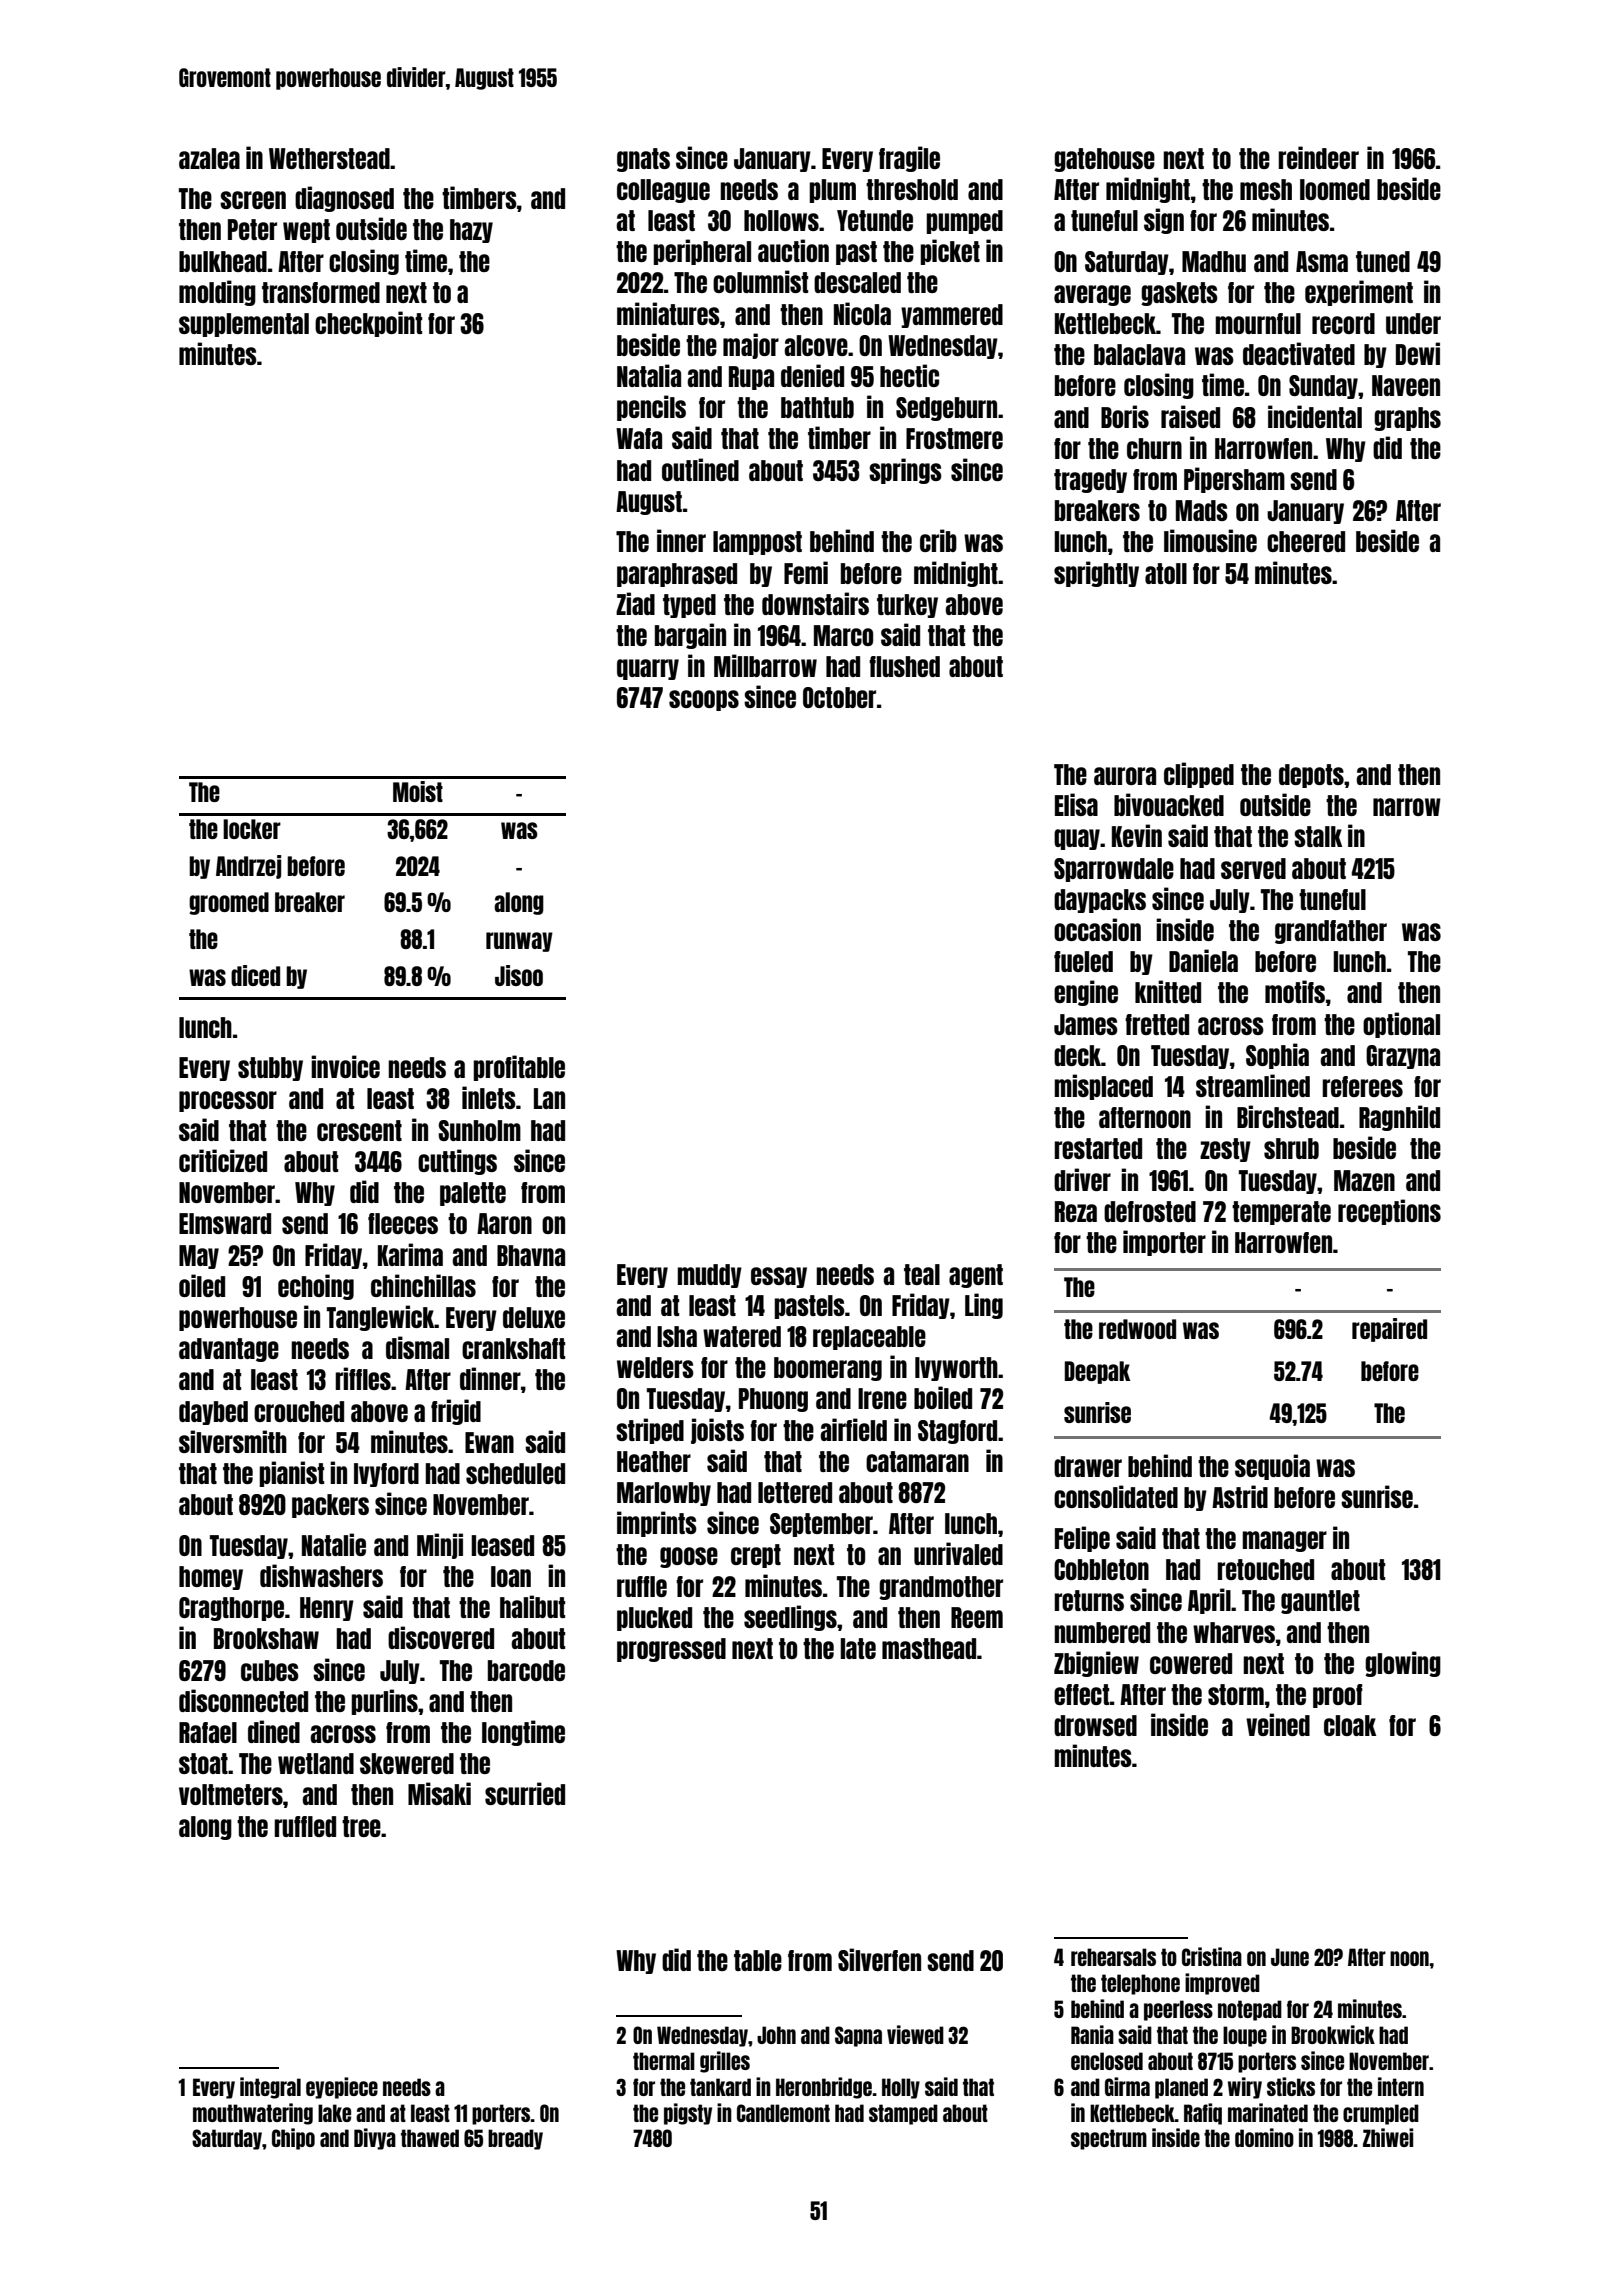  I want to click on reindeer, so click(1318, 157).
